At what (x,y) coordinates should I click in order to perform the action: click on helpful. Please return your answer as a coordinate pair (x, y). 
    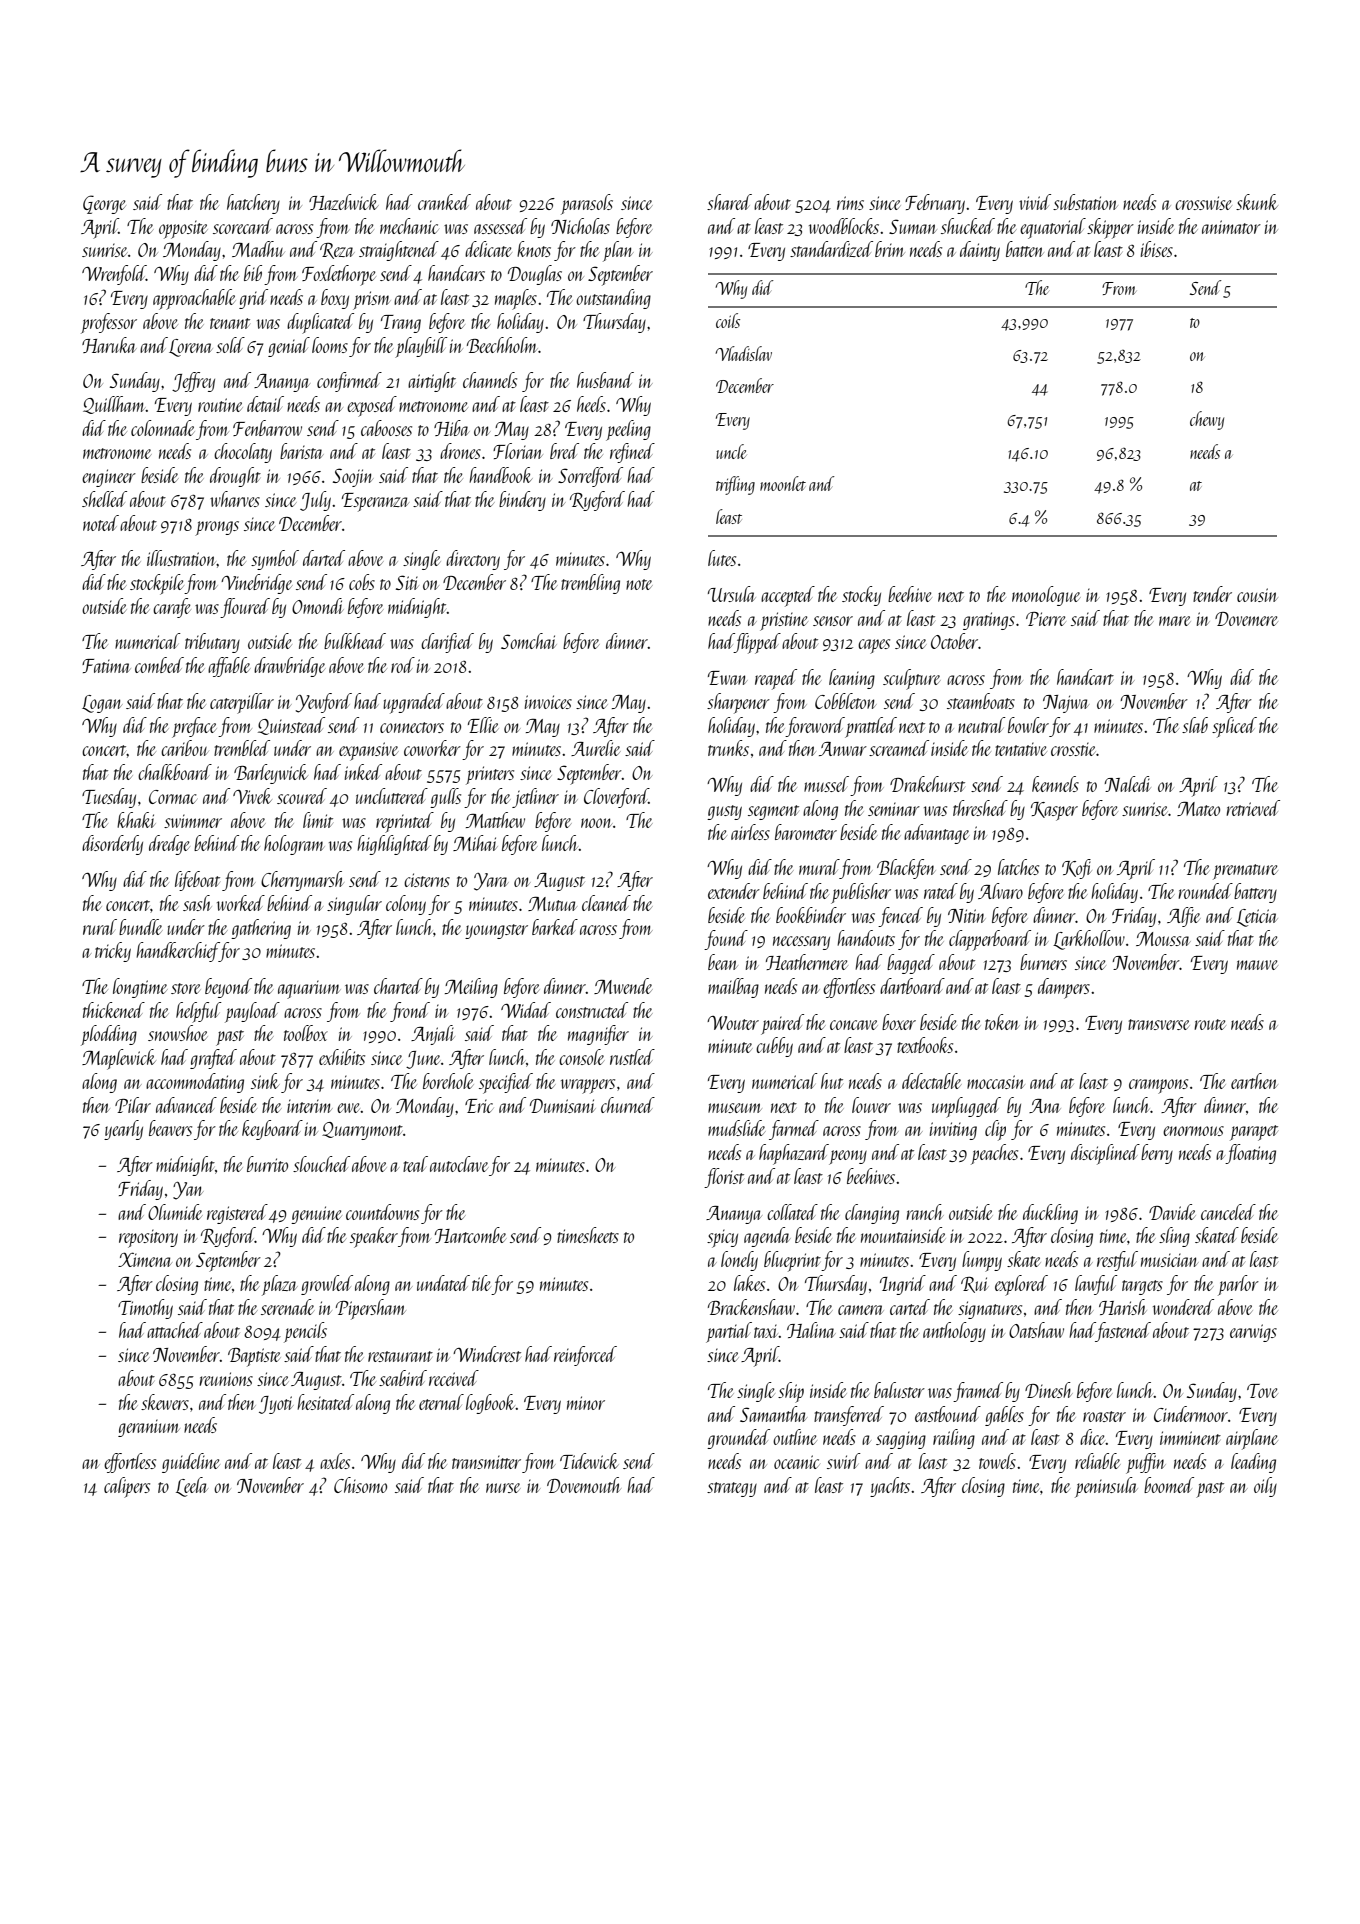
    Looking at the image, I should click on (199, 1012).
